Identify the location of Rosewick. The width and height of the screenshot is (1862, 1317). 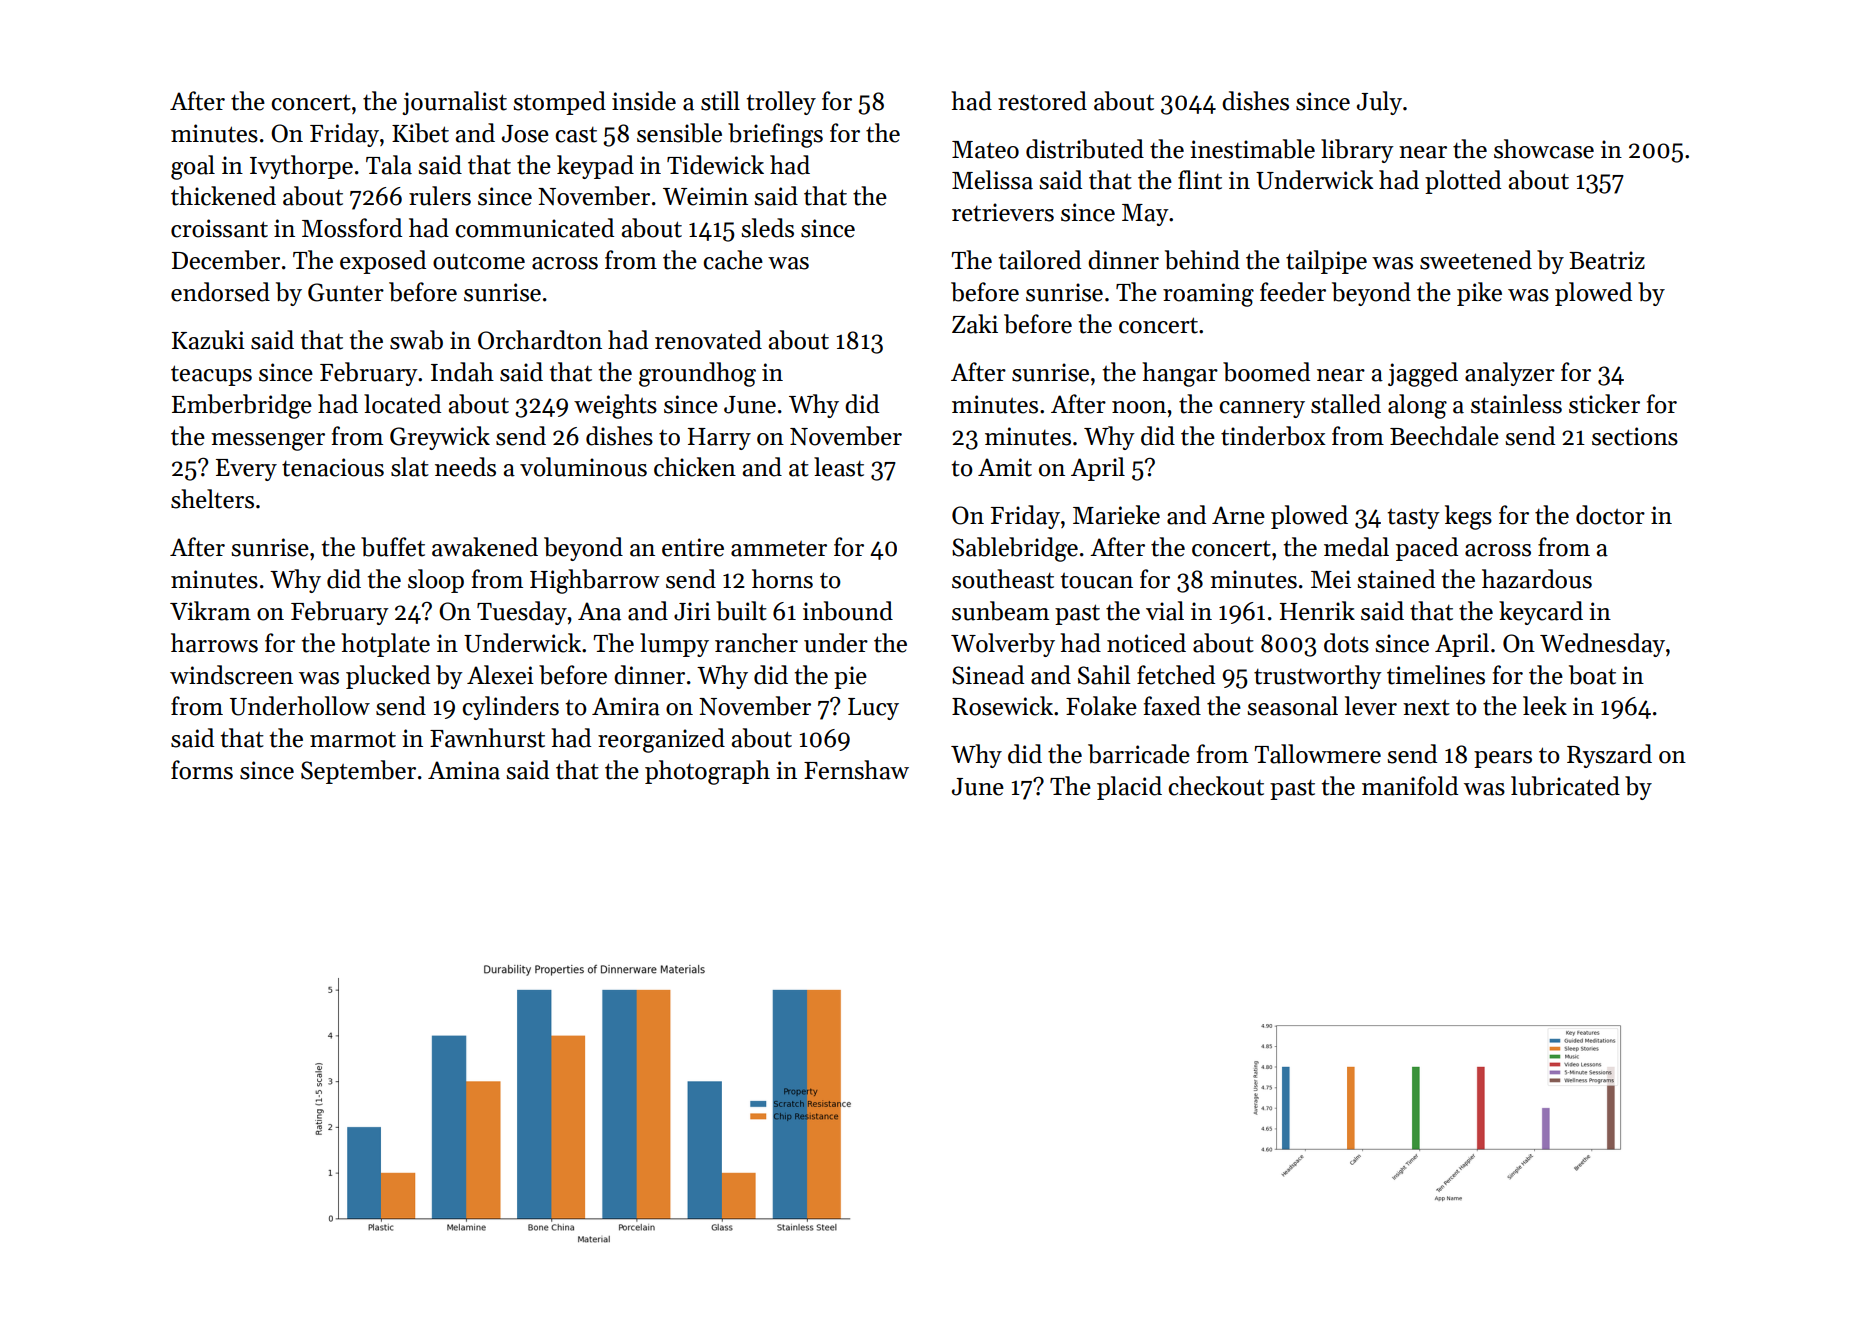
(1002, 706).
